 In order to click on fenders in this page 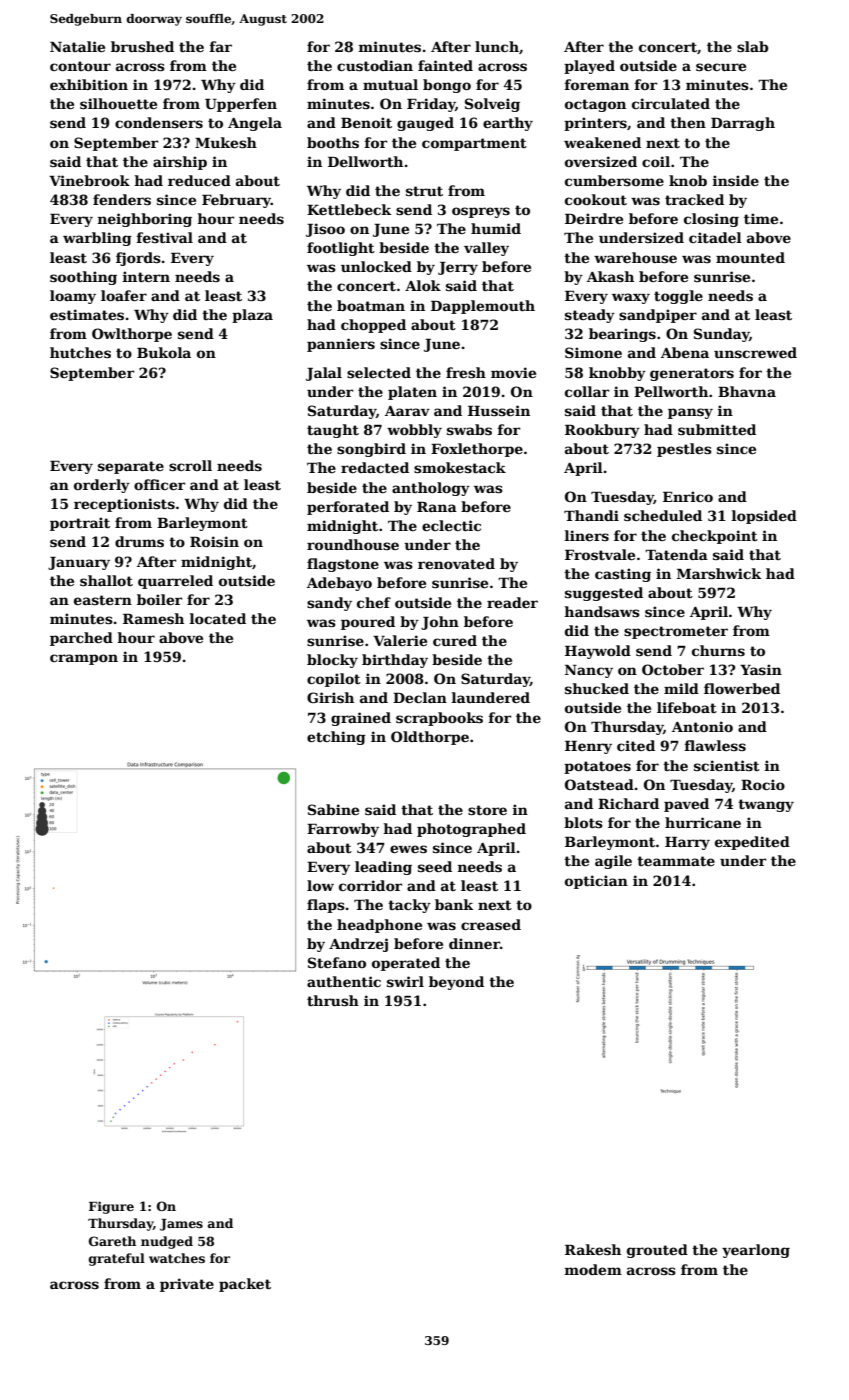, I will do `click(122, 199)`.
